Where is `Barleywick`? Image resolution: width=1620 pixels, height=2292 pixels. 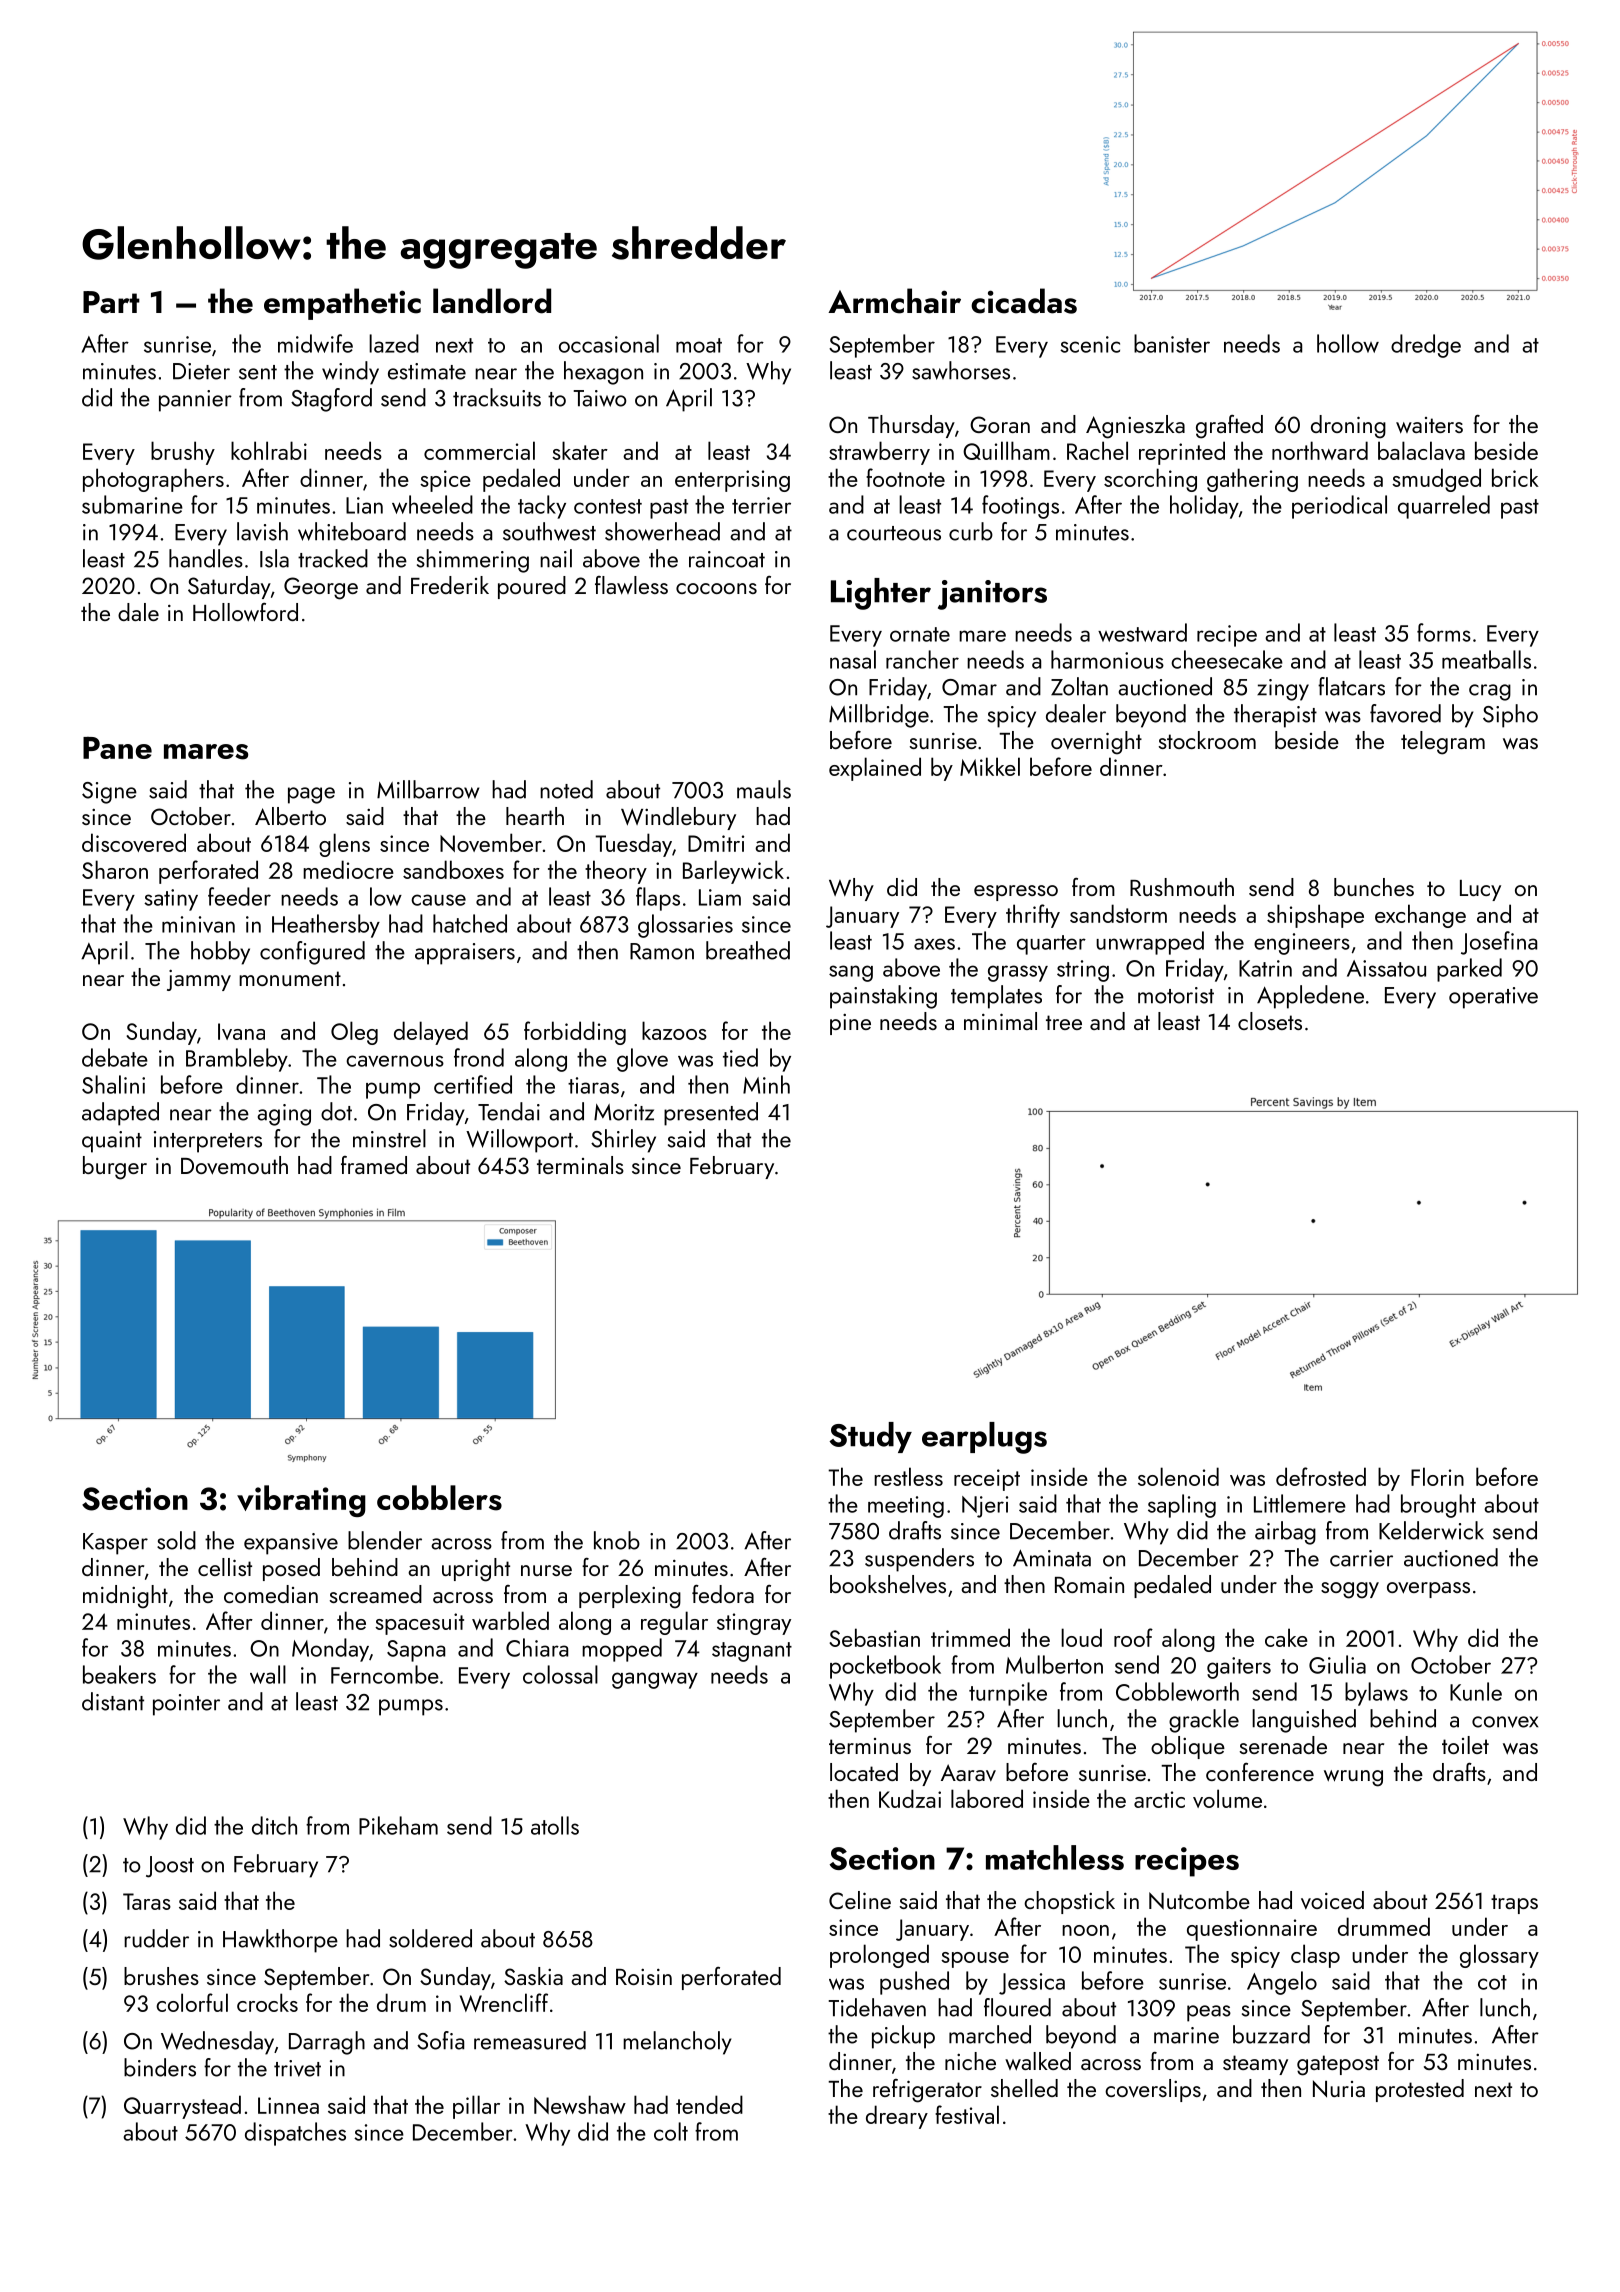
Barleywick is located at coordinates (733, 872).
